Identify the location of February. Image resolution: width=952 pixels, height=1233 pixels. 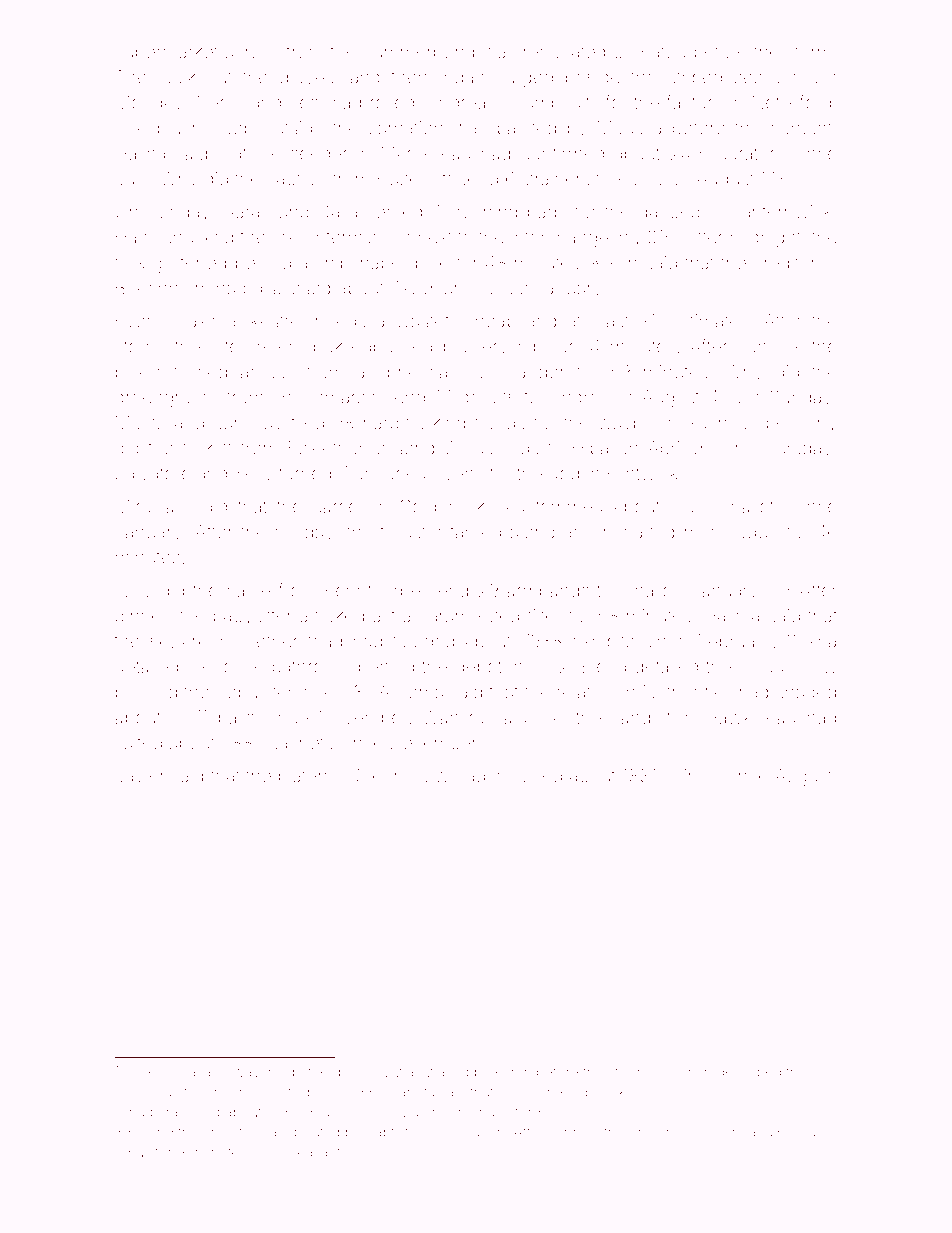
(735, 643).
